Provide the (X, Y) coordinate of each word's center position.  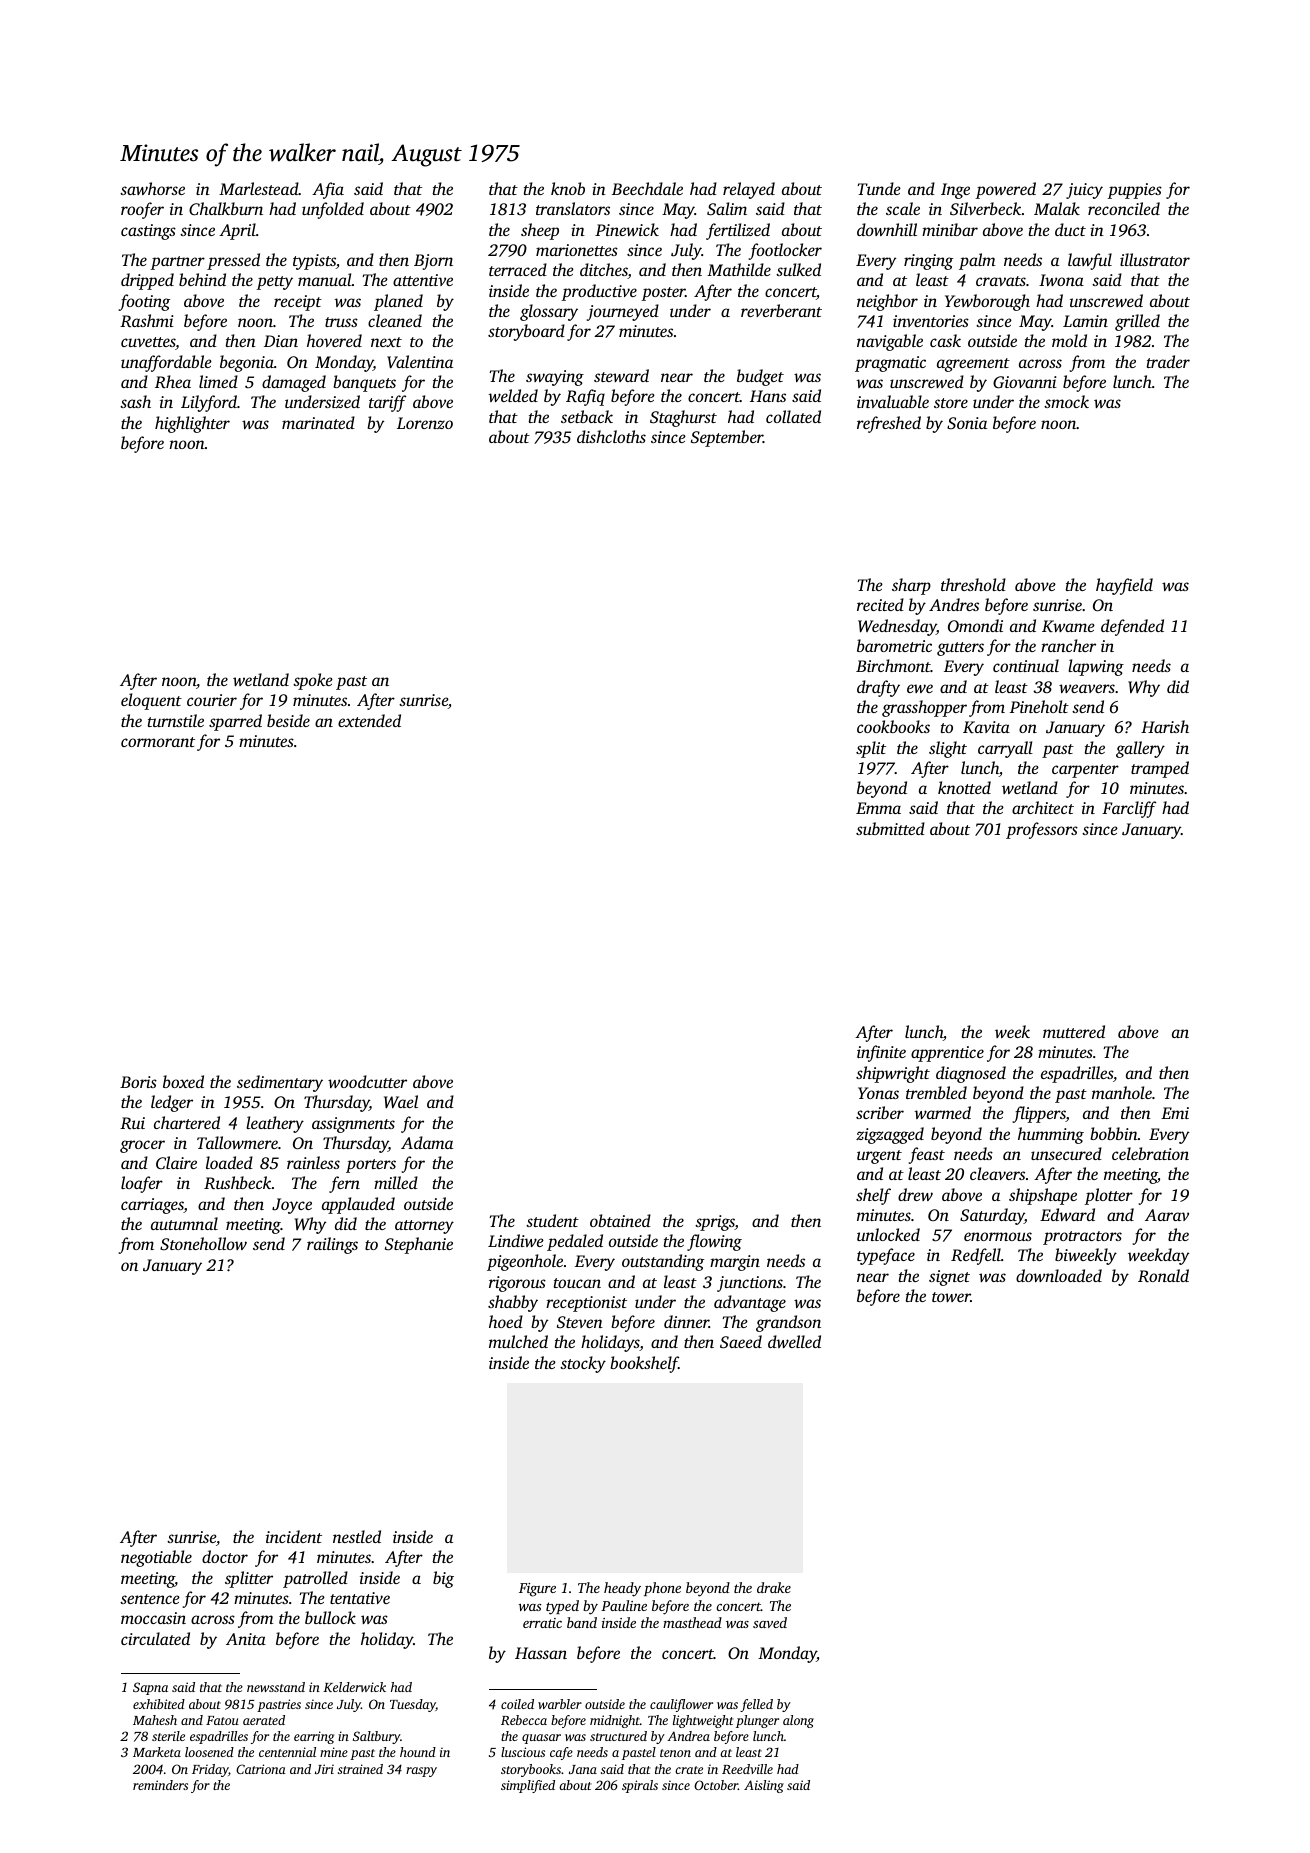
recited (880, 604)
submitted (890, 828)
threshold (973, 584)
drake (774, 1587)
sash (135, 401)
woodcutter (367, 1081)
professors (1042, 830)
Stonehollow (203, 1243)
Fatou (222, 1720)
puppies (1134, 191)
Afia (328, 190)
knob (568, 188)
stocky (583, 1364)
